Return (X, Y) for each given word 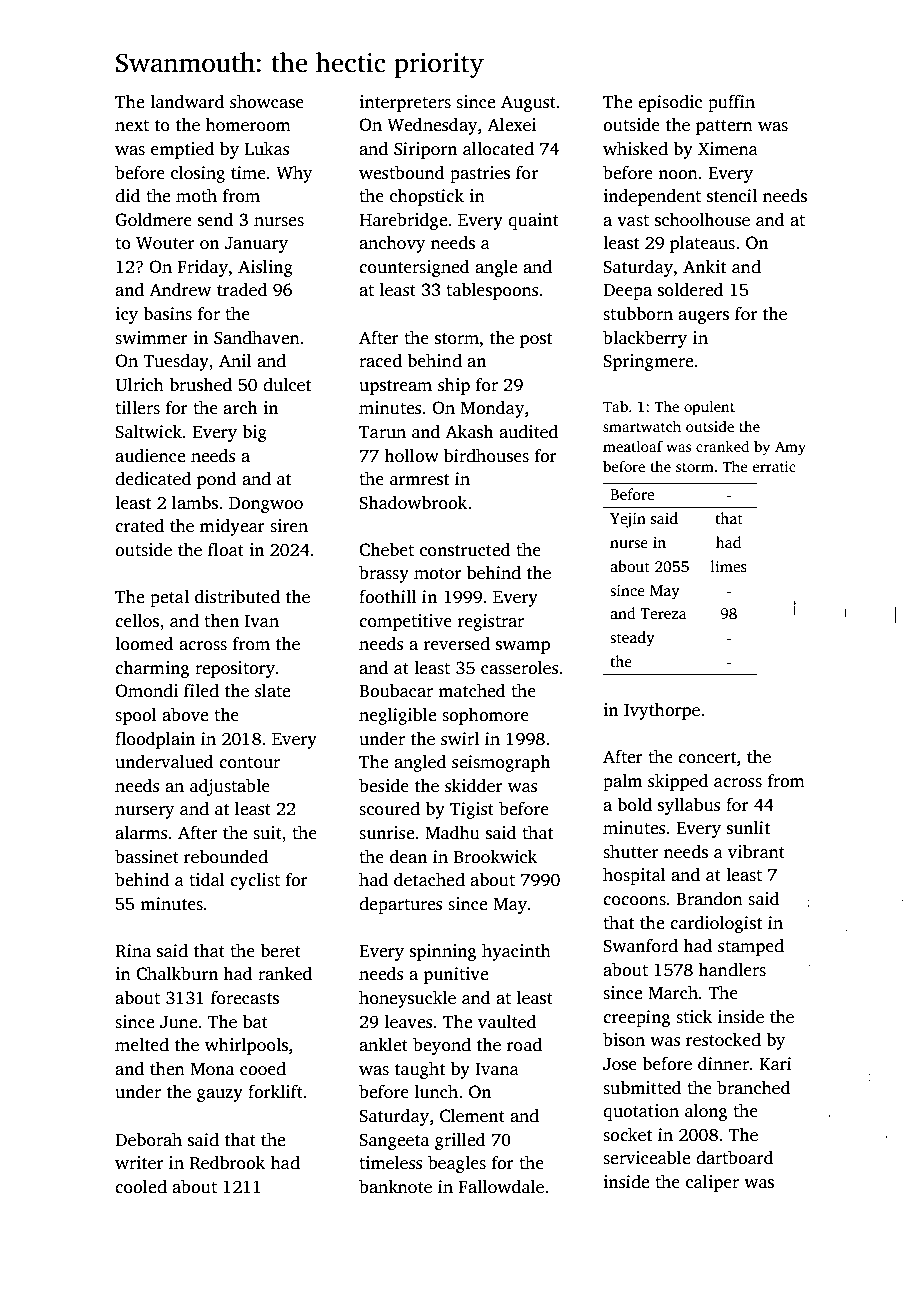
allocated (498, 149)
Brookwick (495, 857)
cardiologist (716, 924)
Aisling (265, 268)
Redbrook (227, 1163)
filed (201, 691)
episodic (670, 103)
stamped (751, 947)
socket (628, 1135)
